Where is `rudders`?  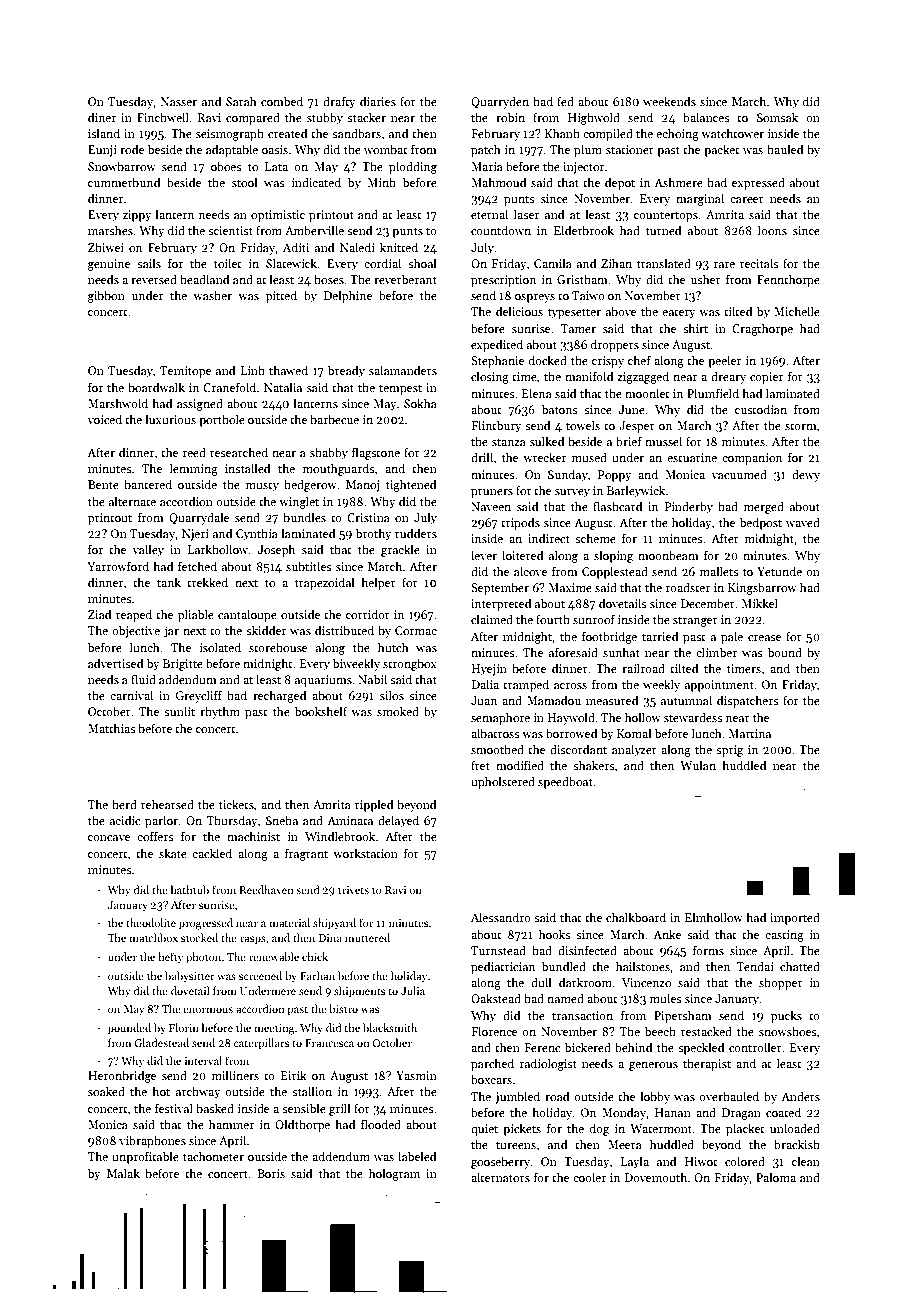 rudders is located at coordinates (416, 533).
